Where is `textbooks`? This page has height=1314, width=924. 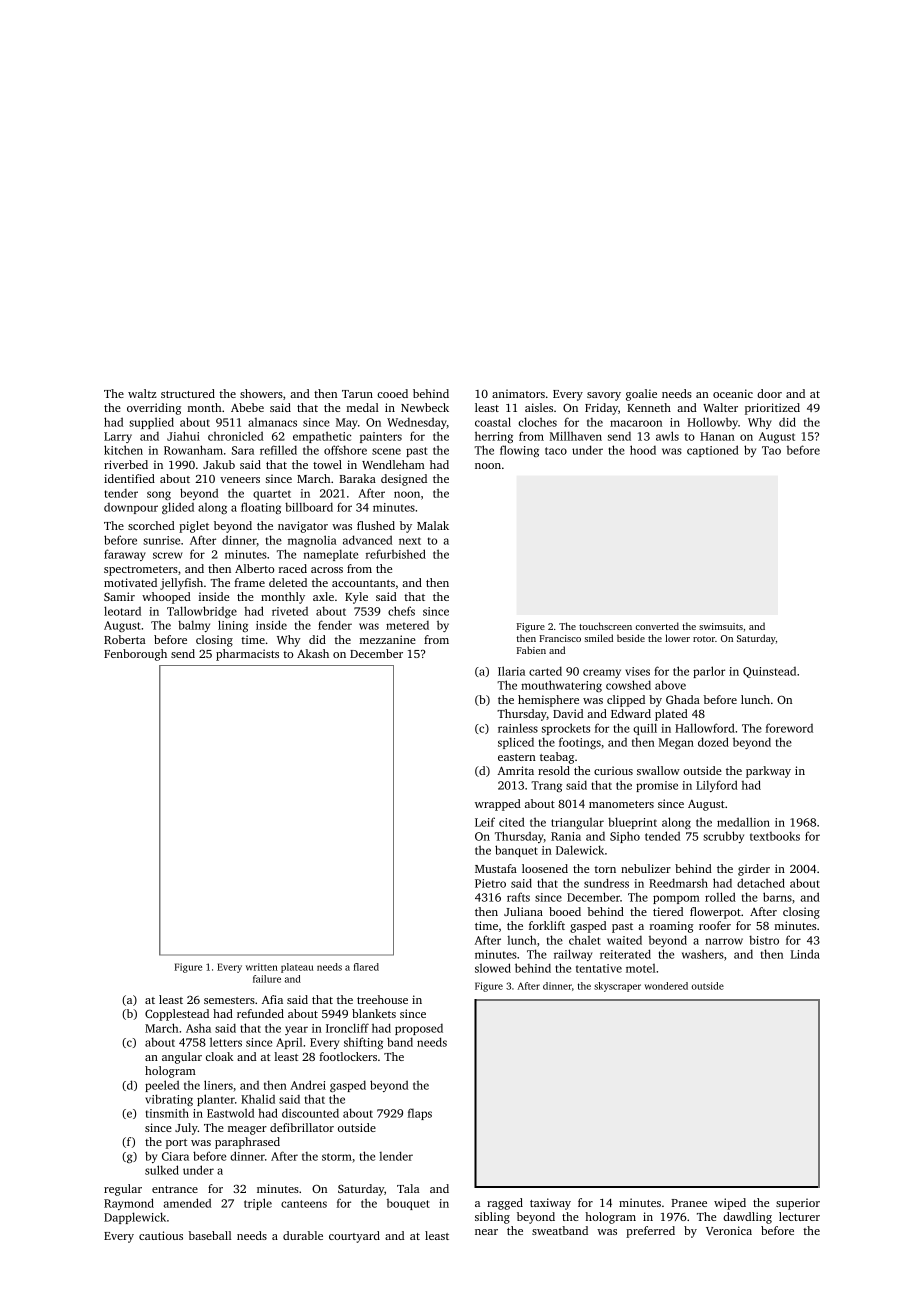
textbooks is located at coordinates (775, 836).
